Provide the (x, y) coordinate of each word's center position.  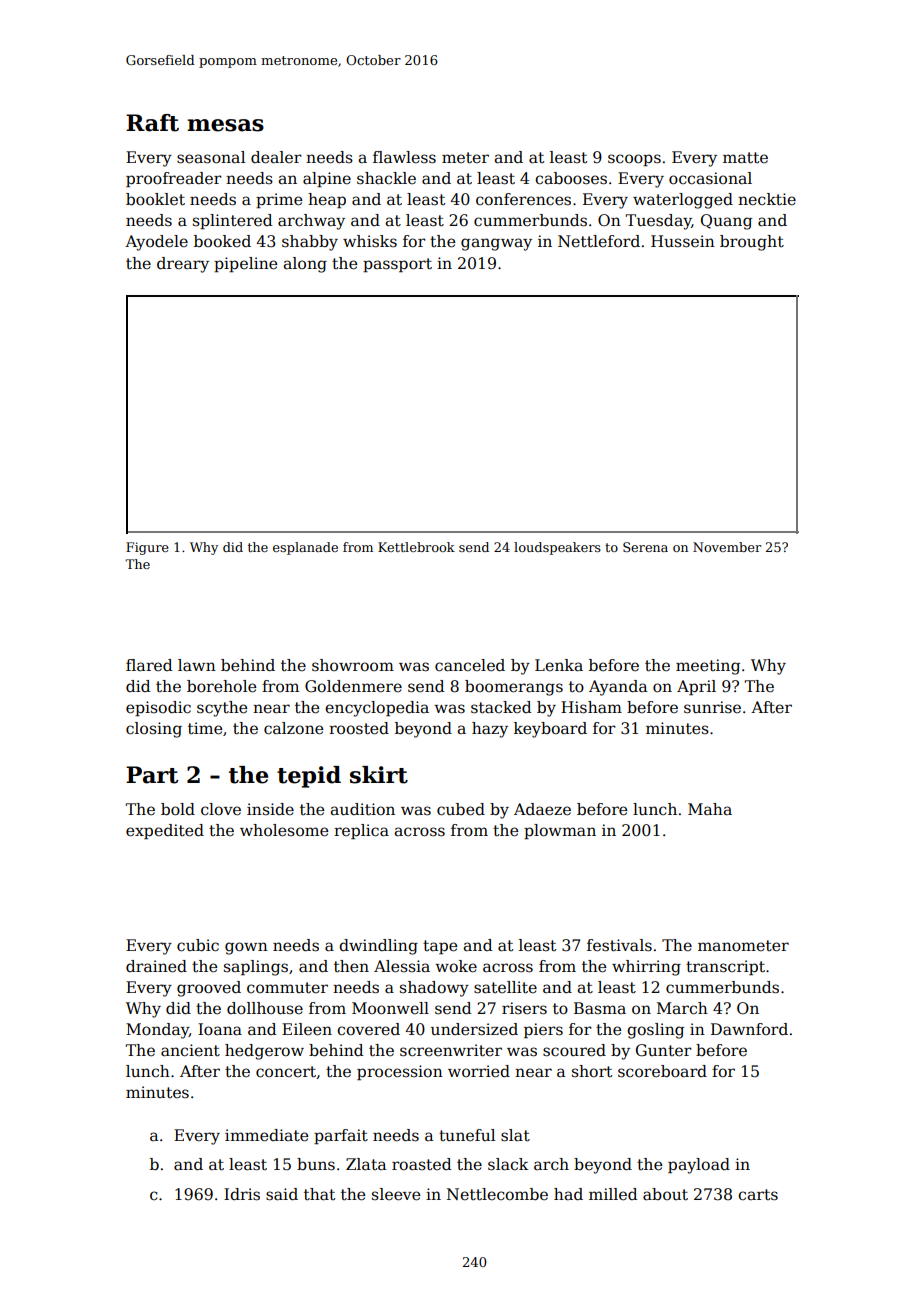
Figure (147, 548)
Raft (152, 123)
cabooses (571, 178)
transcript (725, 967)
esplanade (305, 548)
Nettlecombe (497, 1194)
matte (745, 158)
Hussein (683, 241)
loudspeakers (557, 548)
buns (316, 1164)
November (727, 547)
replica (361, 831)
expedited (165, 831)
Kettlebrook (416, 547)
